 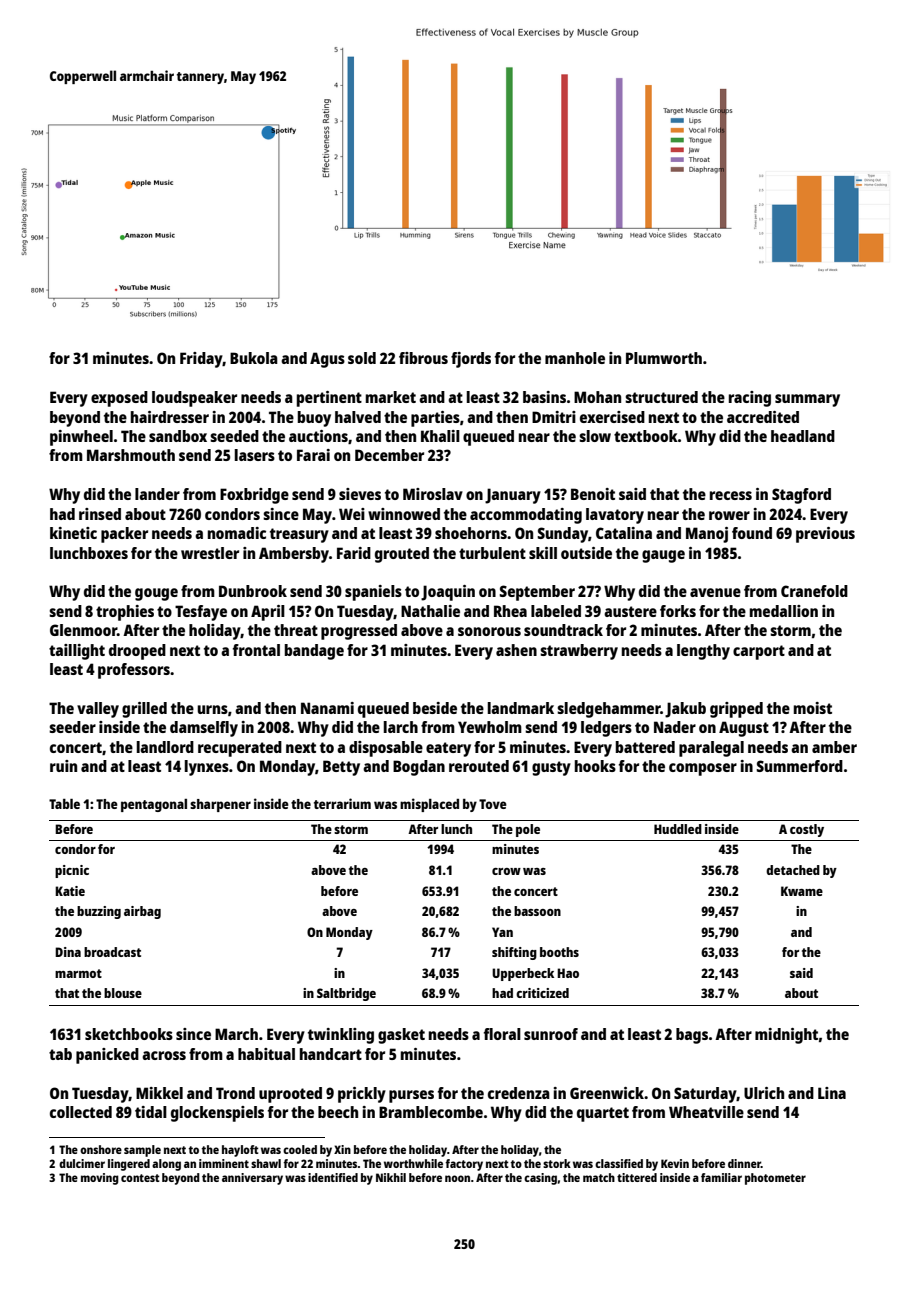 I want to click on crow, so click(x=506, y=871).
